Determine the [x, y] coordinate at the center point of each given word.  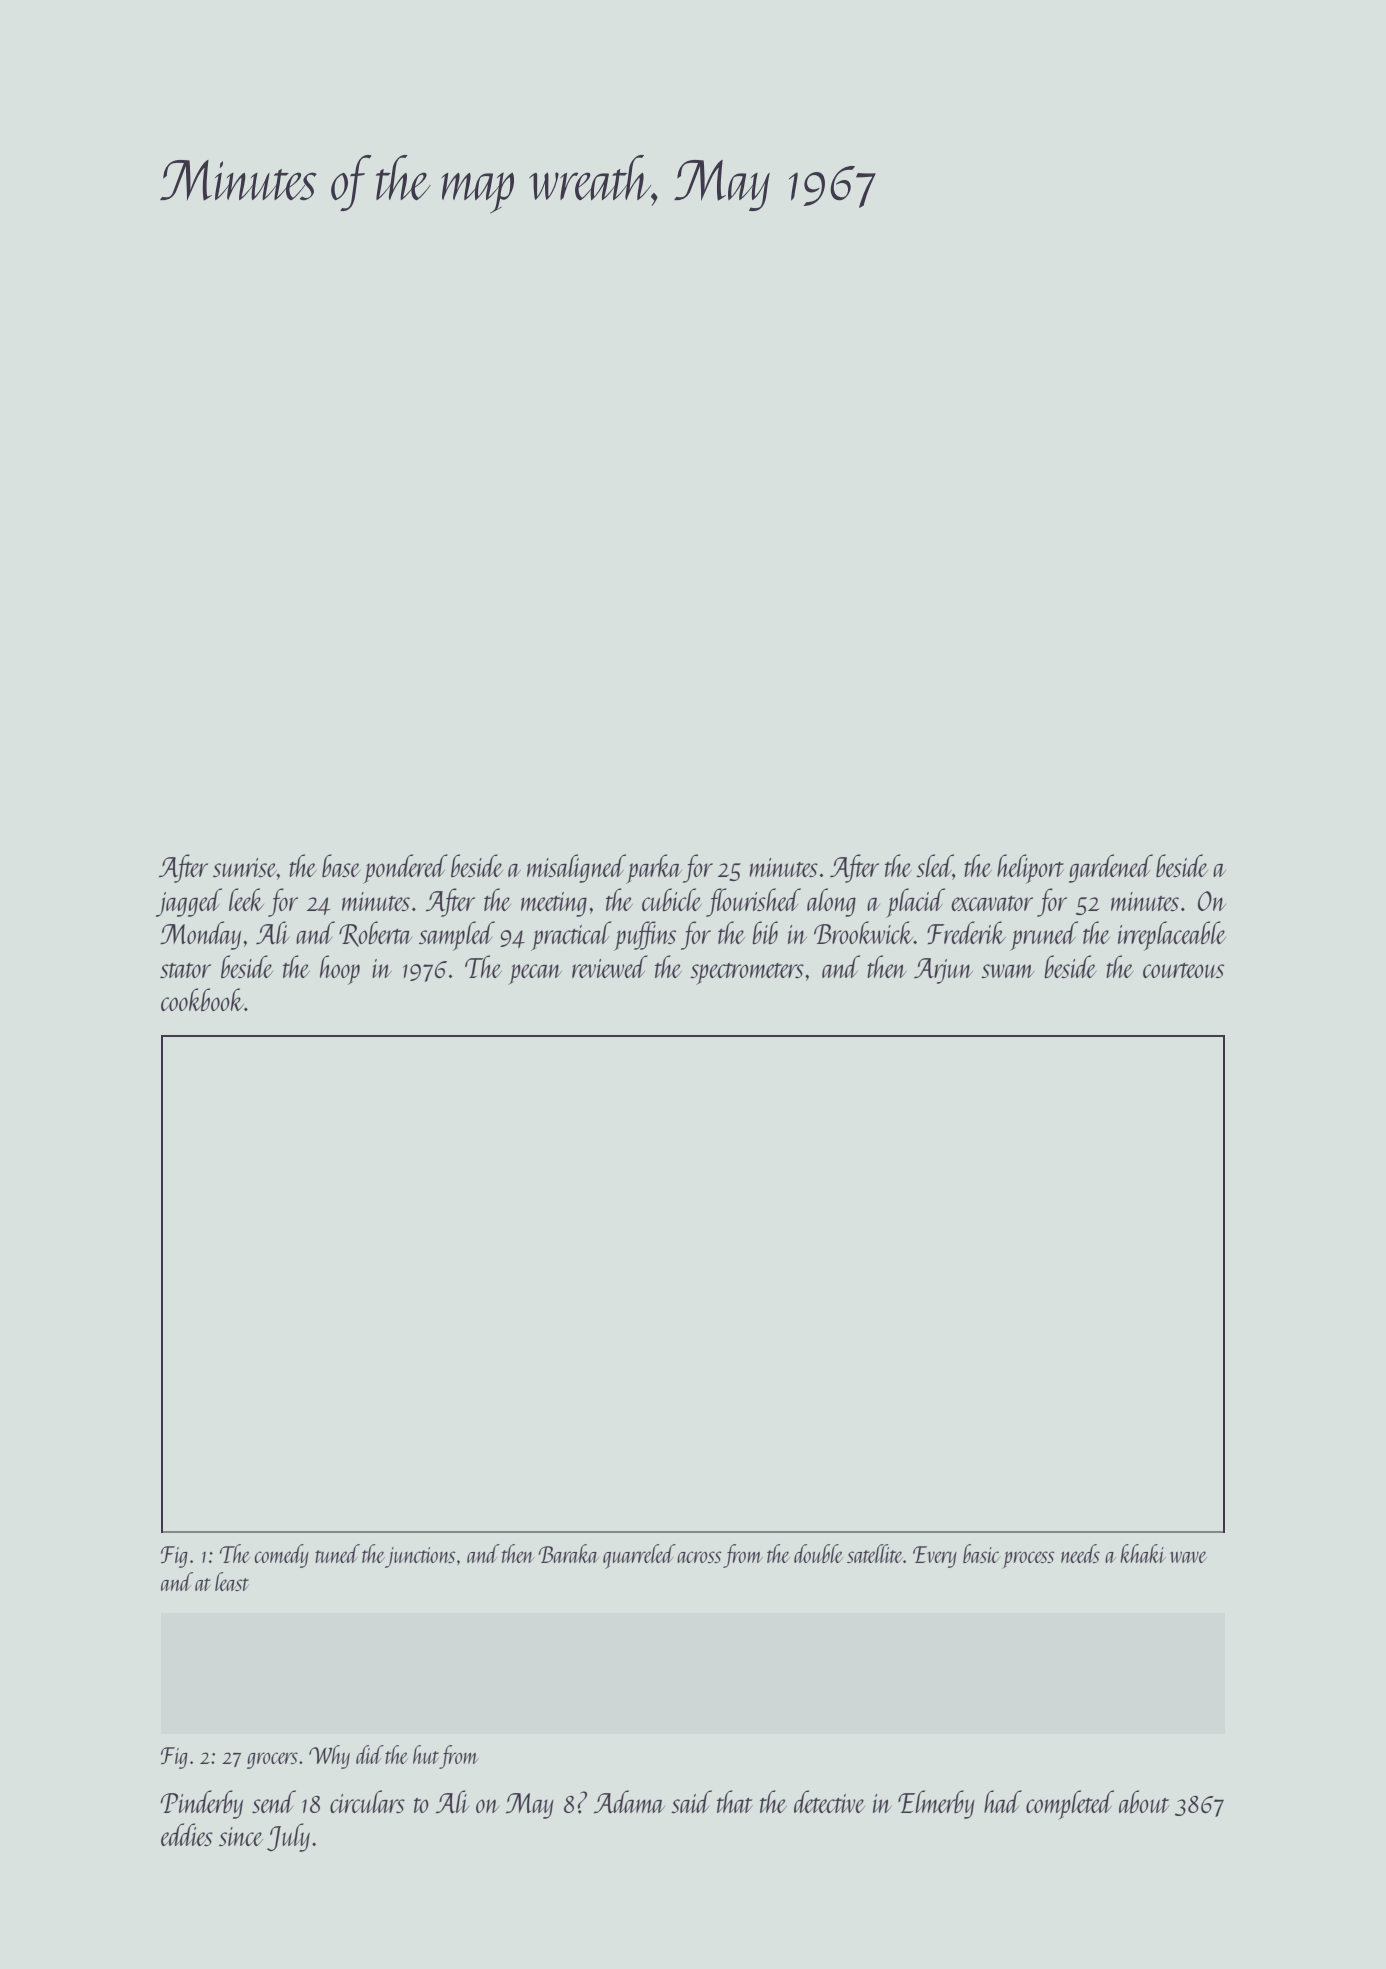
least [232, 1581]
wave [1188, 1557]
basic [981, 1553]
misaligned [576, 868]
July [288, 1837]
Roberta [375, 934]
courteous [1183, 970]
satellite [875, 1553]
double [818, 1553]
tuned [337, 1553]
